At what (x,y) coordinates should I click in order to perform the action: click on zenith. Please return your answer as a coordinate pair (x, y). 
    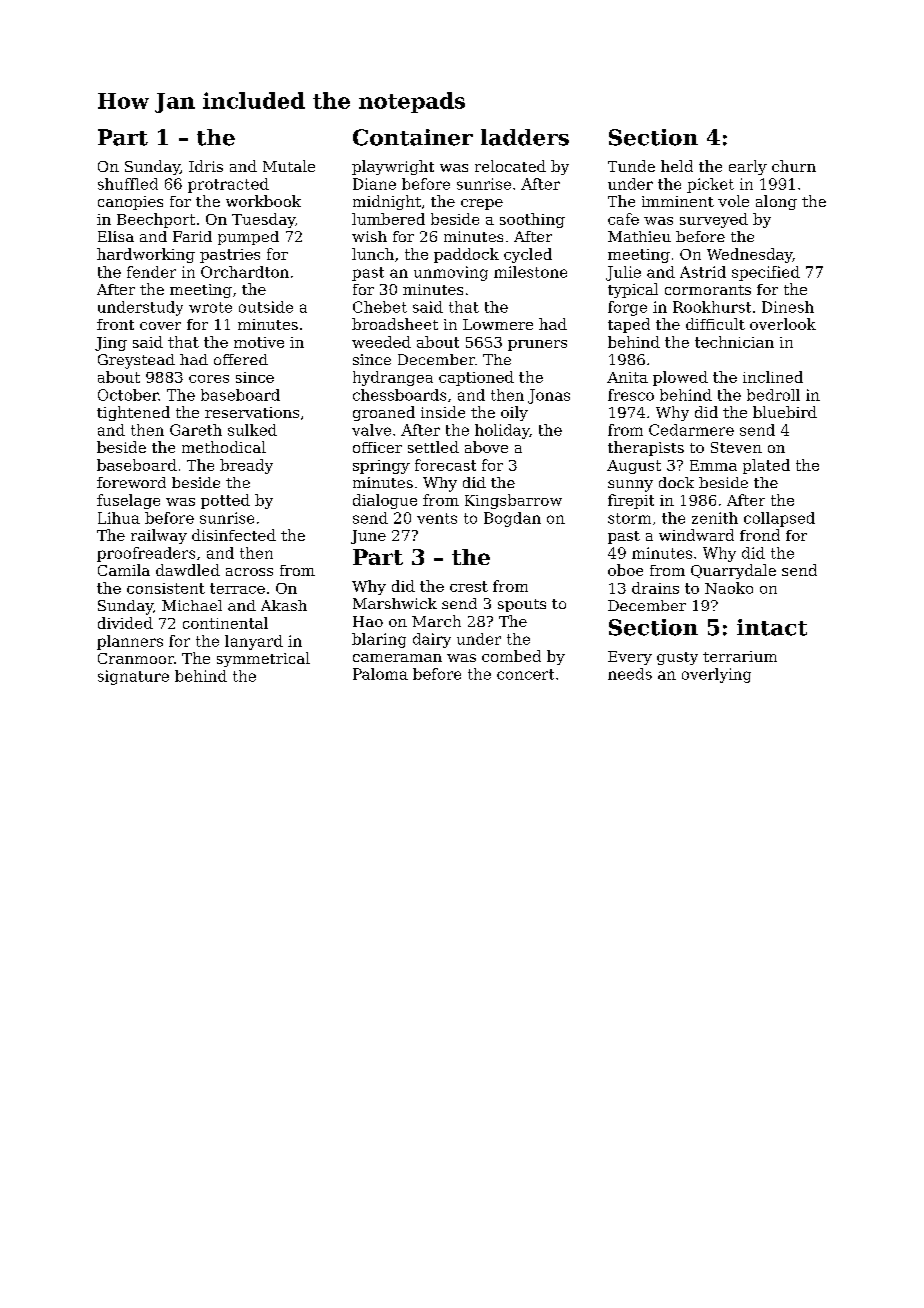
    Looking at the image, I should click on (715, 518).
